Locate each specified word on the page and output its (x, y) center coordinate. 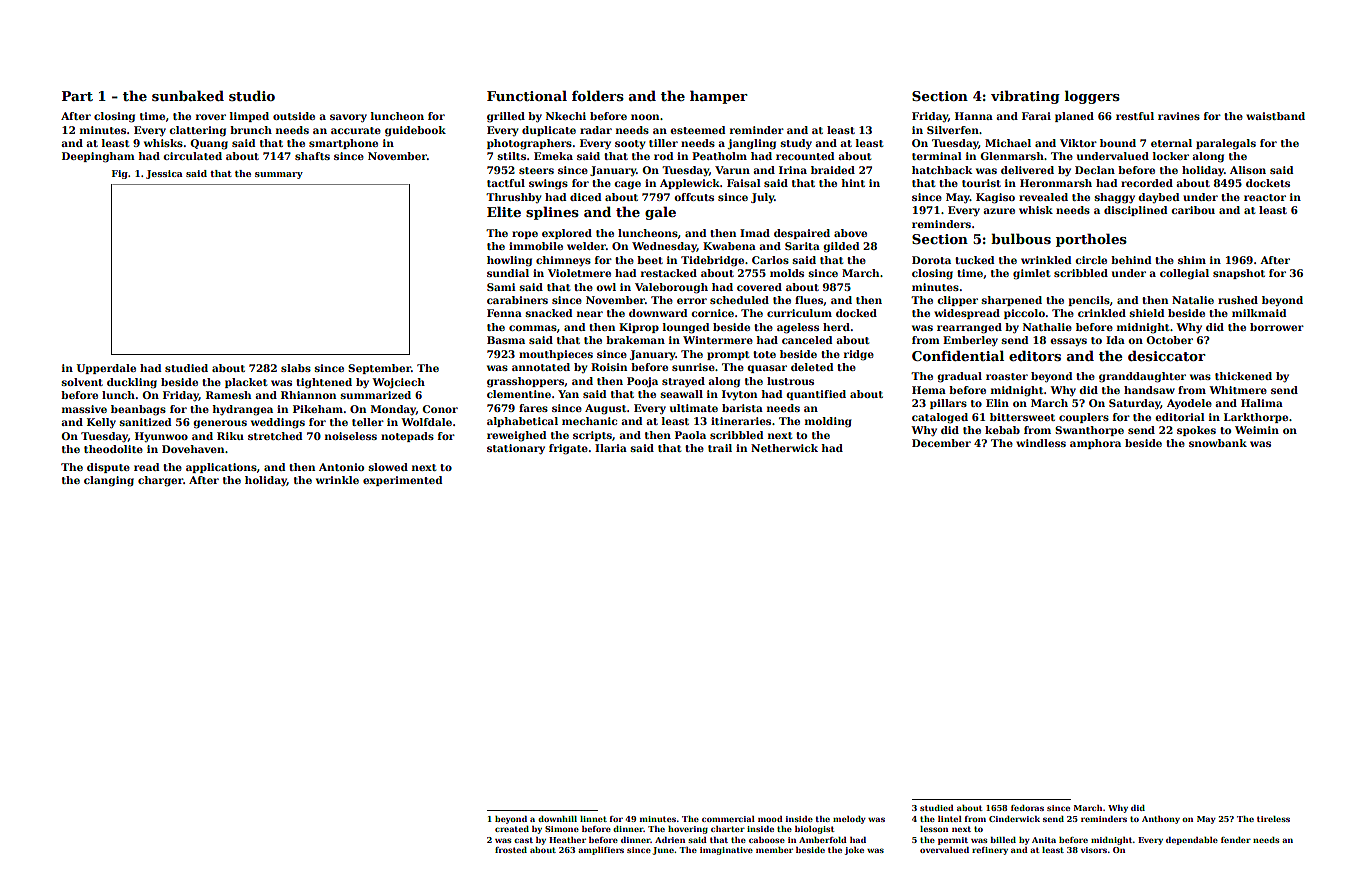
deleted (812, 367)
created (512, 829)
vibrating (1025, 97)
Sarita (802, 246)
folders (598, 95)
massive (84, 409)
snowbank (1218, 443)
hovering (688, 830)
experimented (402, 481)
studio (252, 95)
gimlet (1031, 274)
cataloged (940, 418)
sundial (508, 273)
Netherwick (784, 448)
